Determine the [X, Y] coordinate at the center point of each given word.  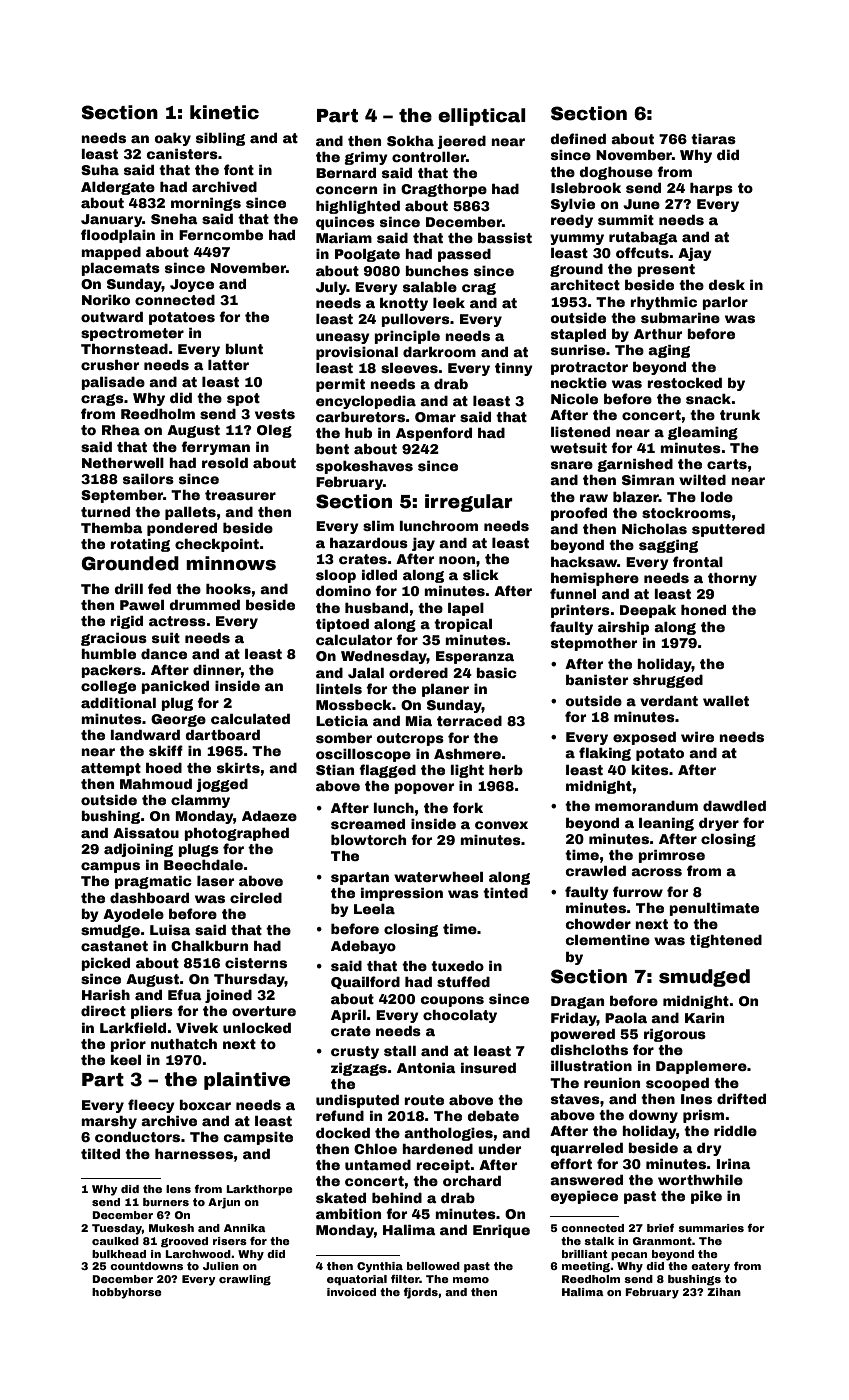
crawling [245, 1280]
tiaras [713, 139]
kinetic [224, 112]
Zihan [724, 1292]
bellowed [433, 1266]
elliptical [482, 117]
